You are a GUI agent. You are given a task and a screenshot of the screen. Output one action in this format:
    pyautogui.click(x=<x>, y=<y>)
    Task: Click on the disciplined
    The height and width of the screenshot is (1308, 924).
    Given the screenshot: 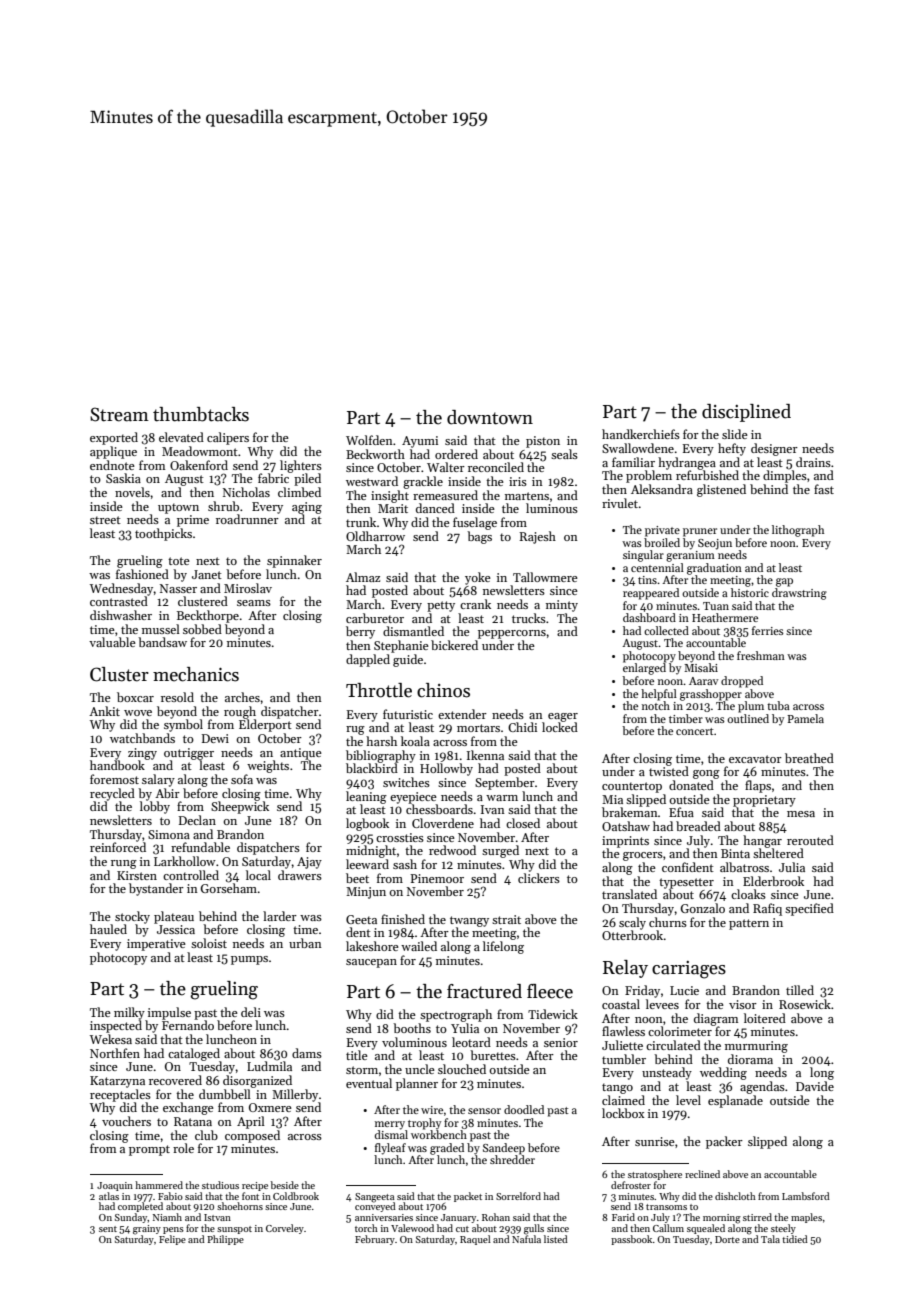 What is the action you would take?
    pyautogui.click(x=746, y=413)
